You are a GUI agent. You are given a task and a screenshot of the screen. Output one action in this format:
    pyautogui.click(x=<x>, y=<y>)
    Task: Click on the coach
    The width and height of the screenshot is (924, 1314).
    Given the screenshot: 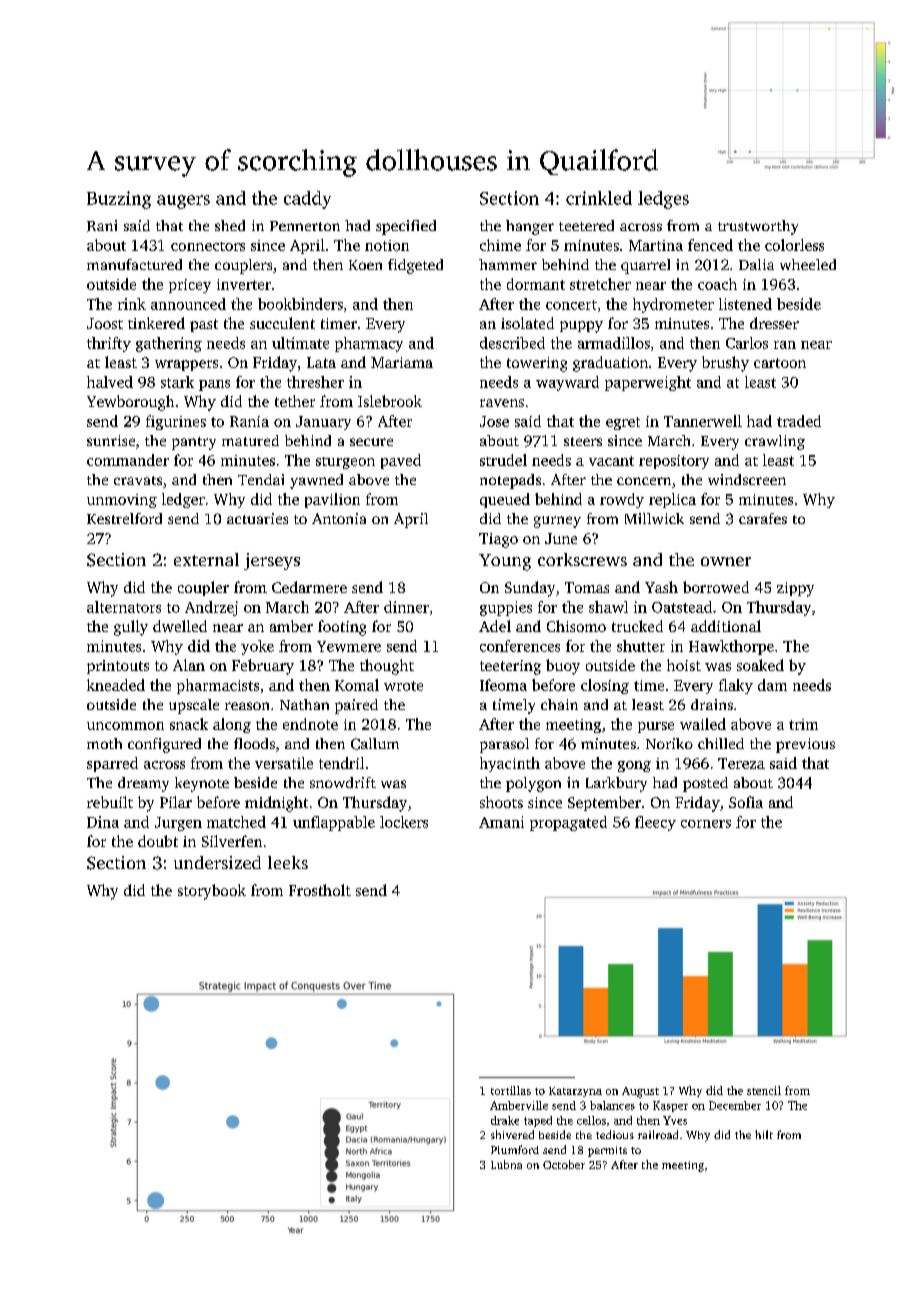 What is the action you would take?
    pyautogui.click(x=717, y=284)
